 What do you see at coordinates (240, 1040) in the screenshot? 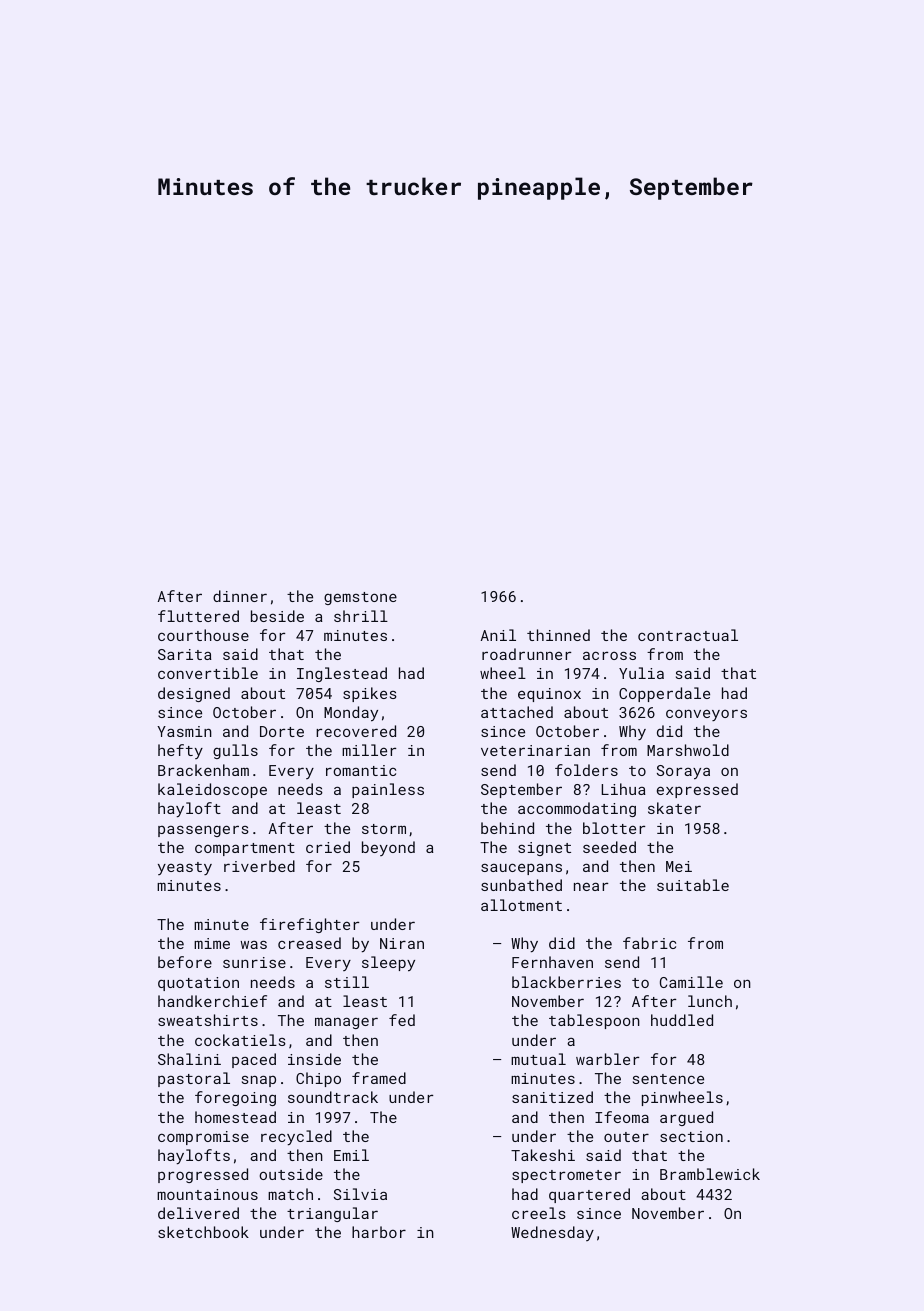
I see `cockatiels` at bounding box center [240, 1040].
